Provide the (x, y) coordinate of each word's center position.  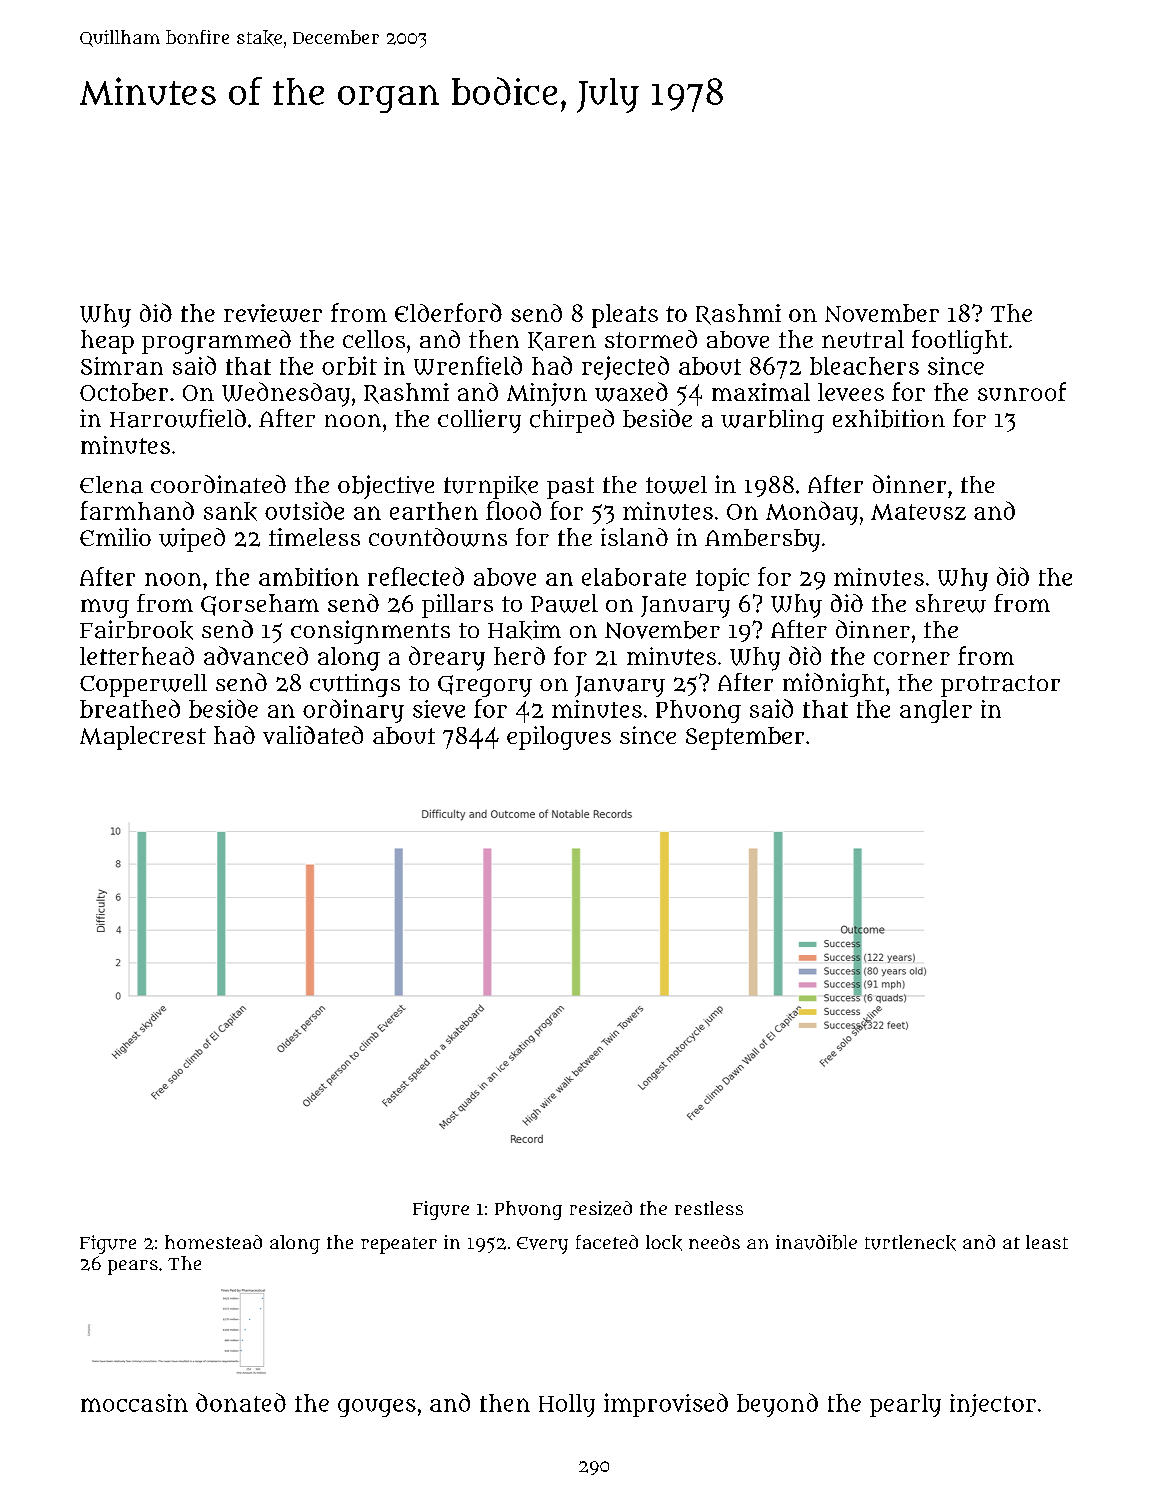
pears (133, 1267)
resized (601, 1208)
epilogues (559, 738)
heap (107, 342)
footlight (960, 342)
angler (936, 711)
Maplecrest (143, 738)
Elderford (448, 312)
